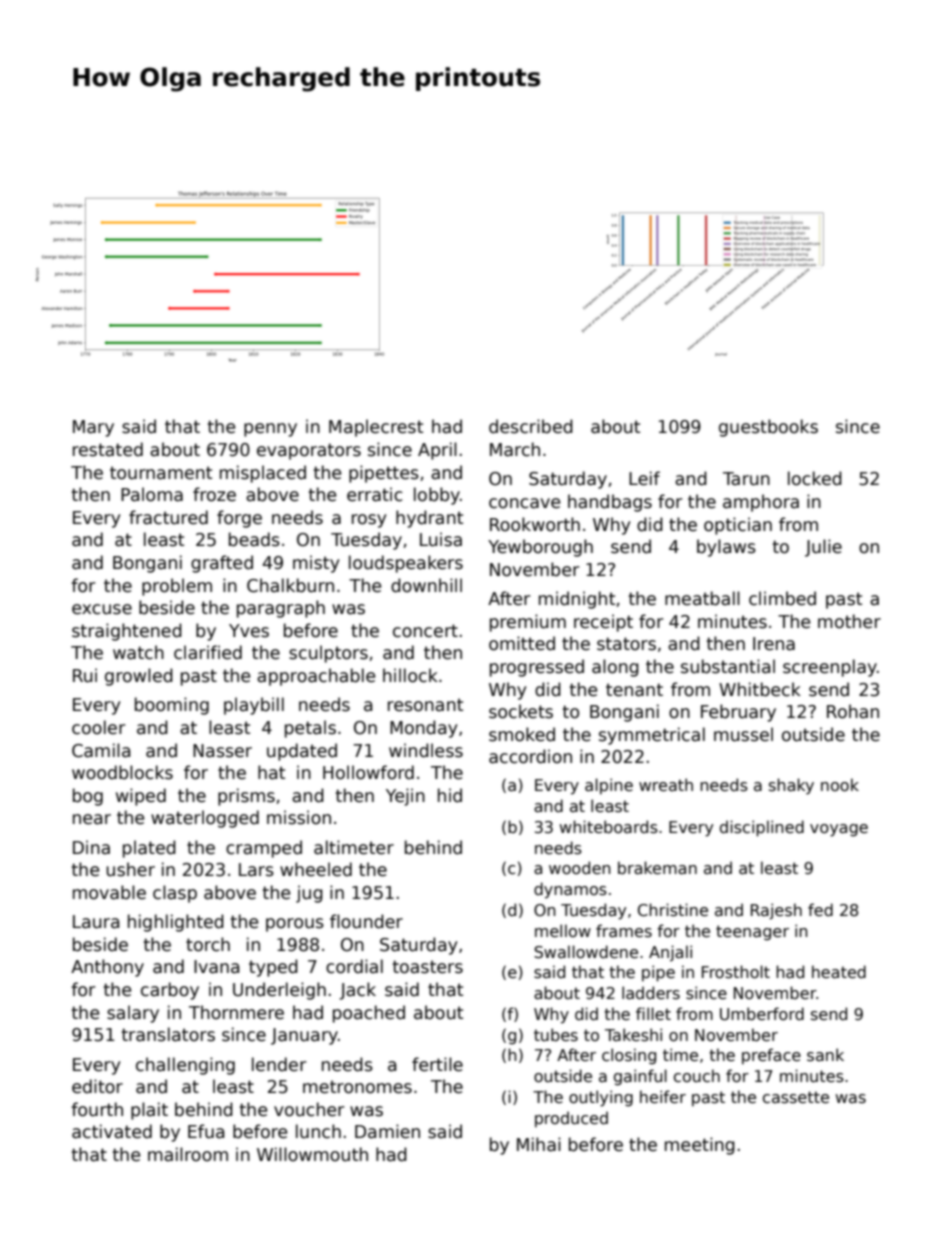  What do you see at coordinates (830, 668) in the image?
I see `screenplay` at bounding box center [830, 668].
